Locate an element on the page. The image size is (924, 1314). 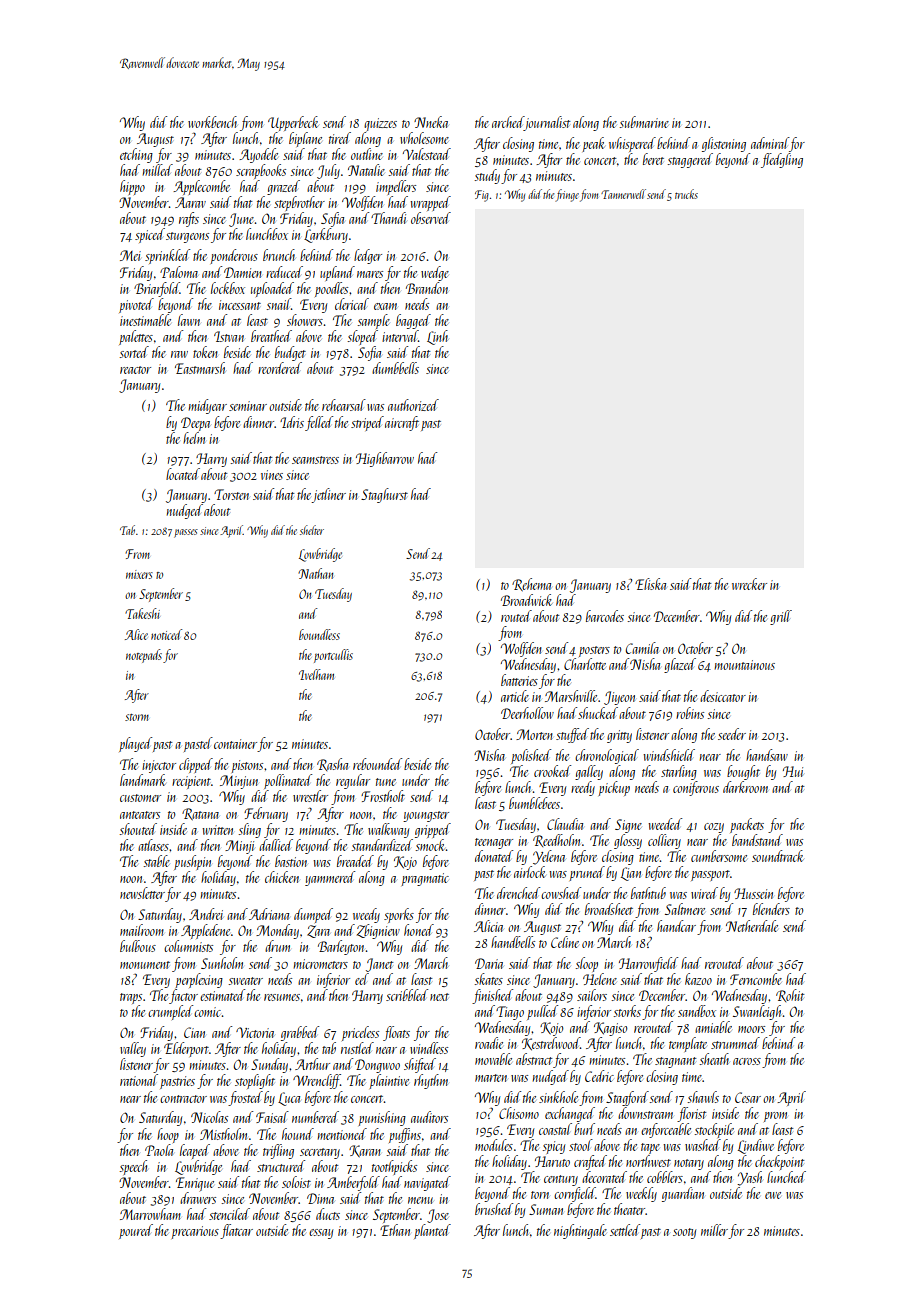
miller is located at coordinates (714, 1230).
